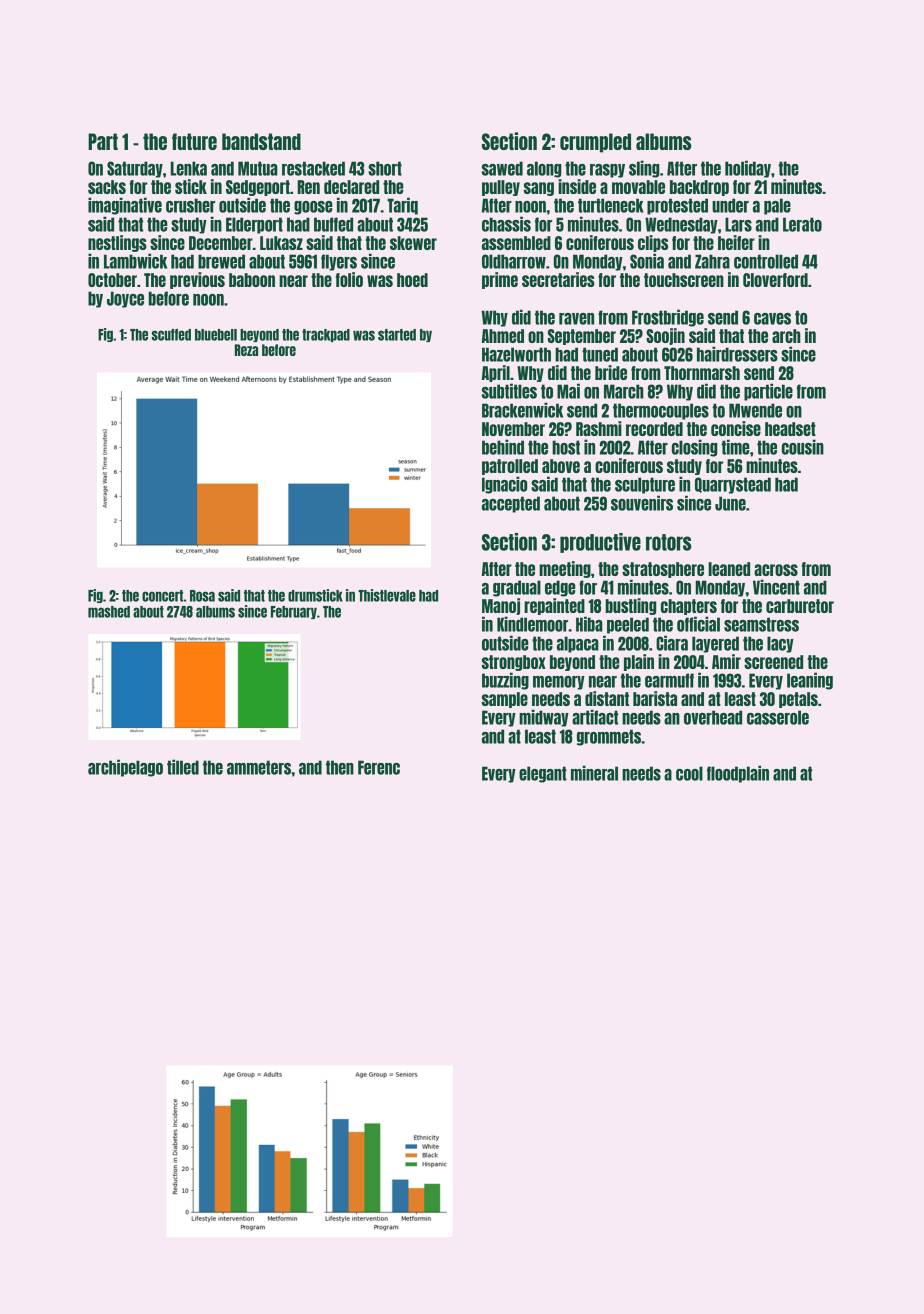  Describe the element at coordinates (503, 336) in the screenshot. I see `Ahmed` at that location.
